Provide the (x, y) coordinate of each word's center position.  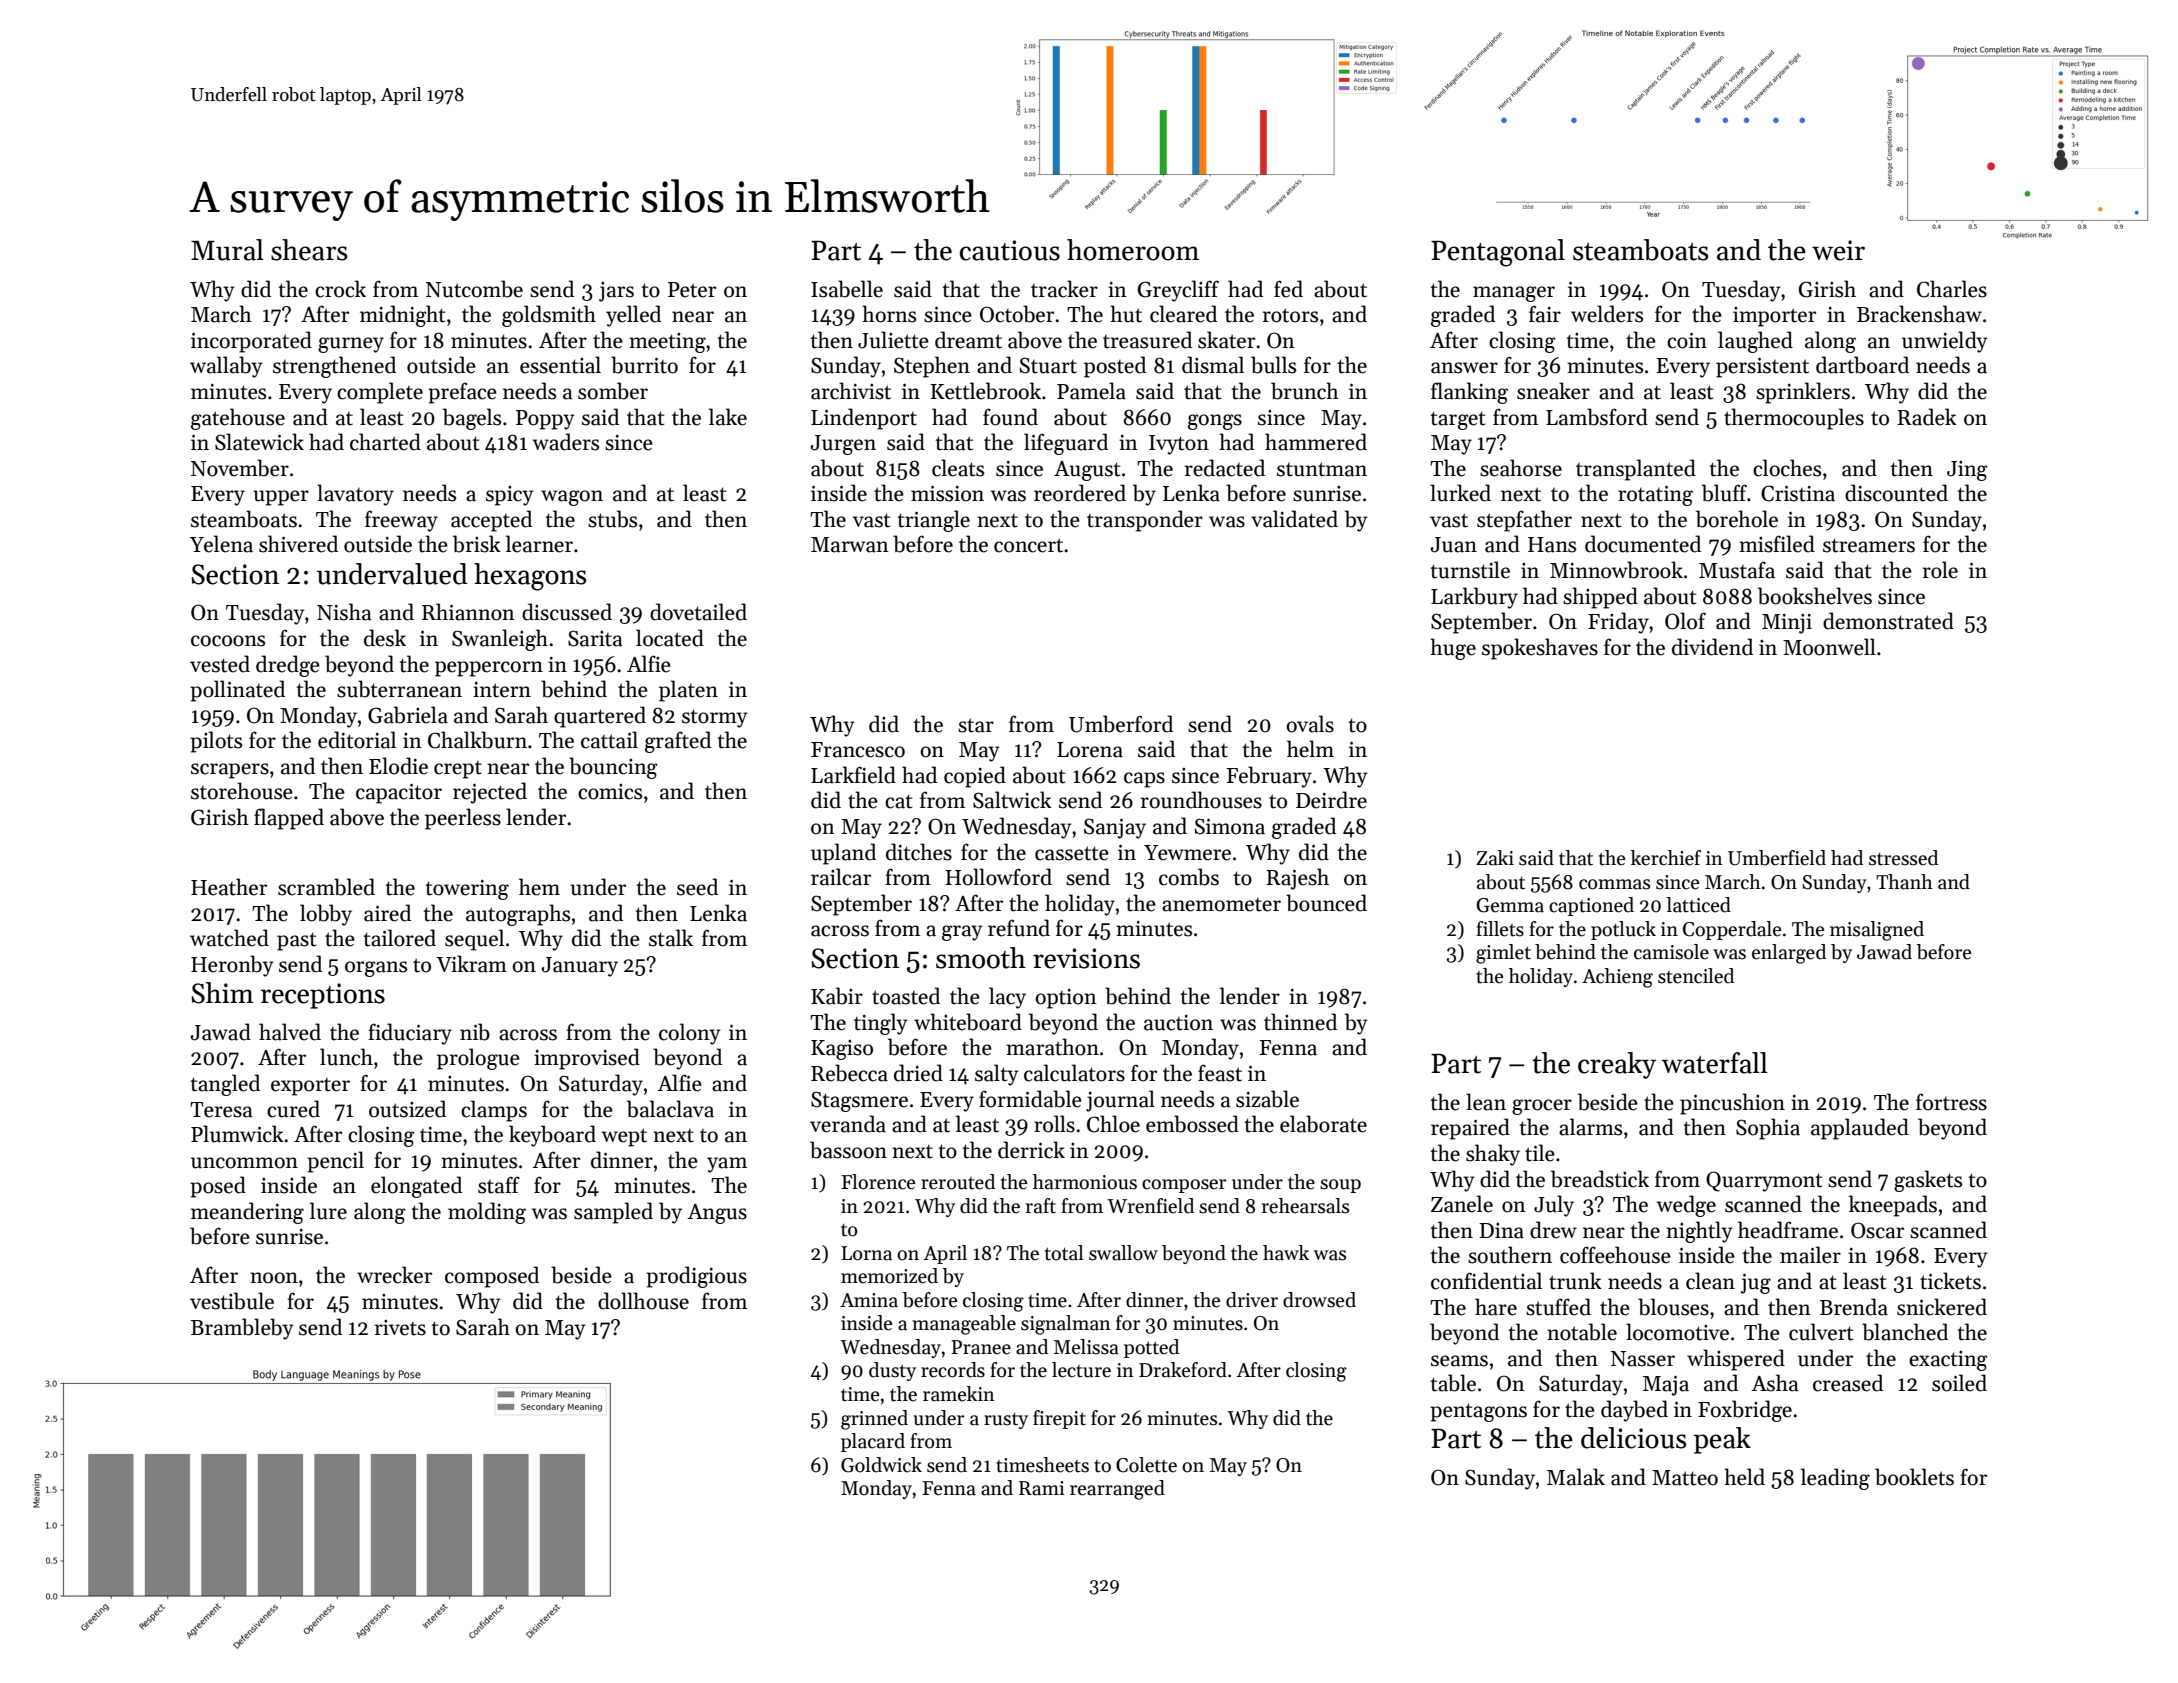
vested (220, 664)
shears (309, 250)
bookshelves (1815, 596)
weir (1838, 250)
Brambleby (242, 1329)
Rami (1042, 1488)
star (976, 725)
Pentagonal (1498, 253)
